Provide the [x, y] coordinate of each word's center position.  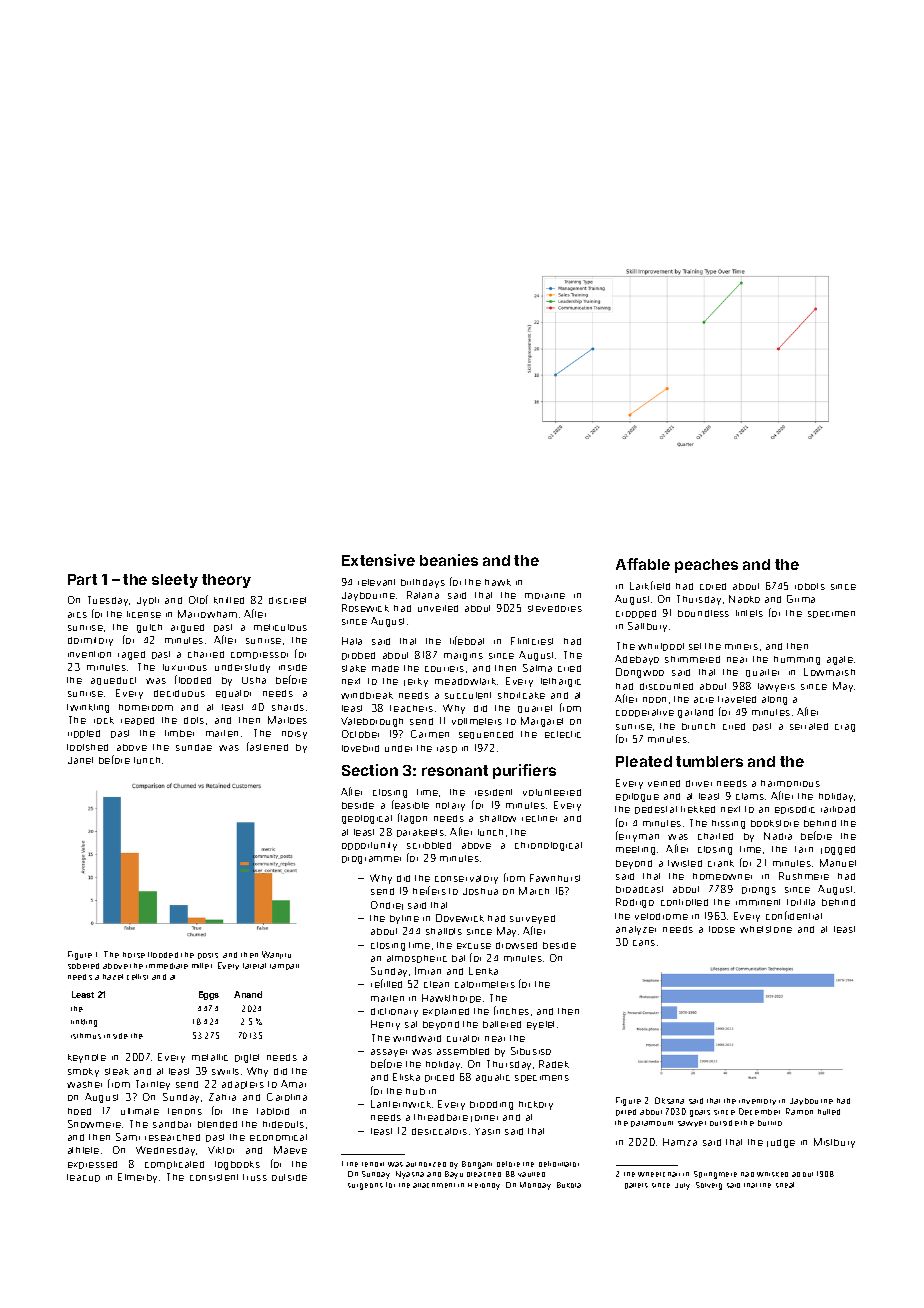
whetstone [766, 929]
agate [840, 660]
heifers [429, 890]
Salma [537, 668]
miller [202, 966]
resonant [455, 770]
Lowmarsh [829, 672]
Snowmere [94, 1124]
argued [187, 628]
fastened [267, 746]
